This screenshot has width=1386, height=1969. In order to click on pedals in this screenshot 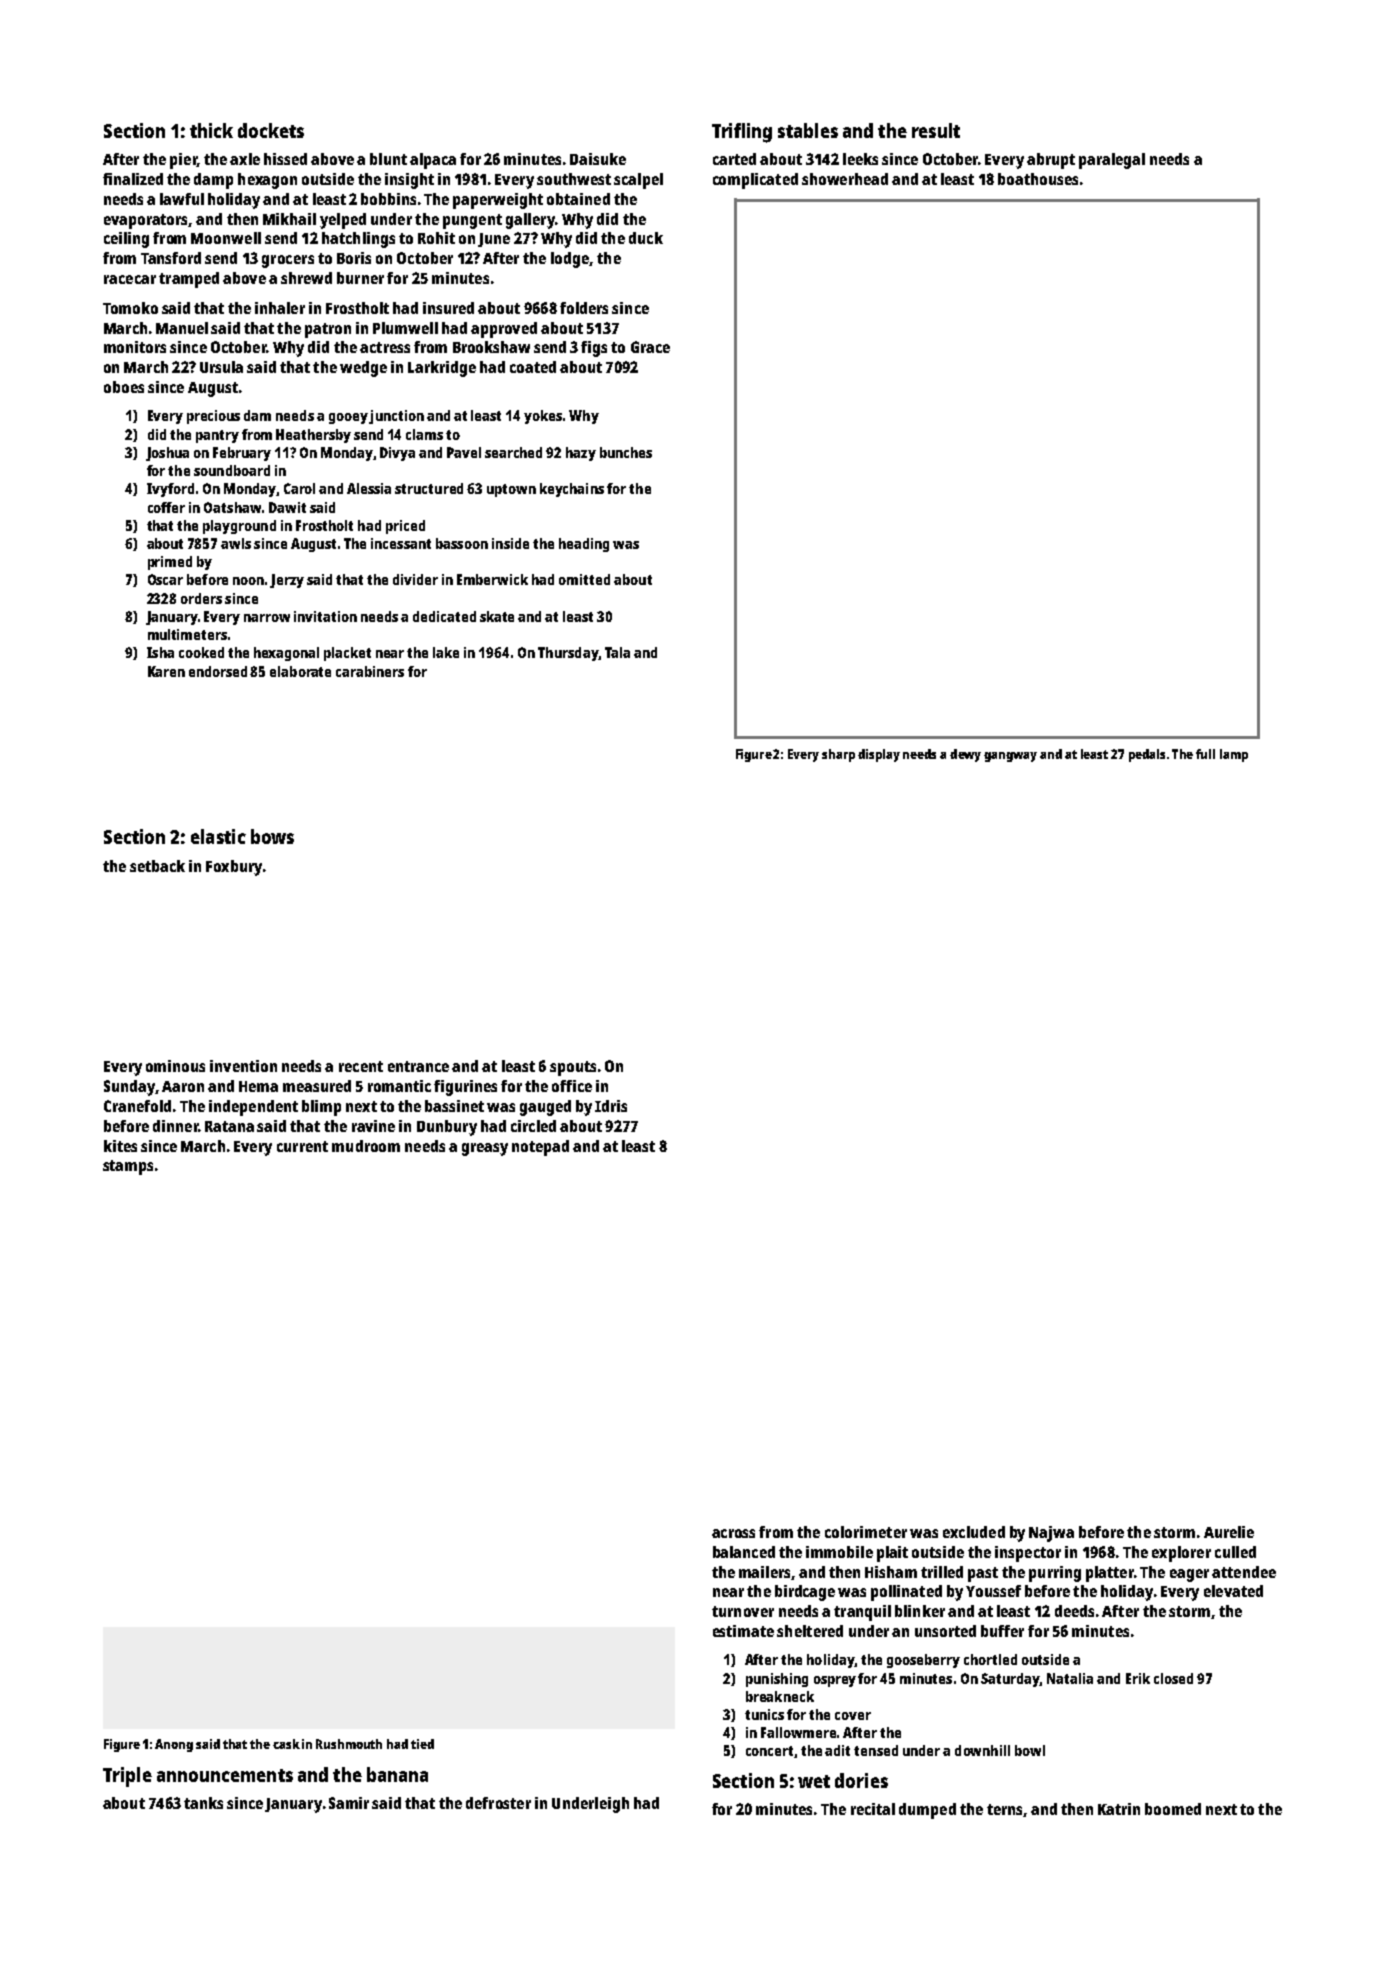, I will do `click(1147, 755)`.
